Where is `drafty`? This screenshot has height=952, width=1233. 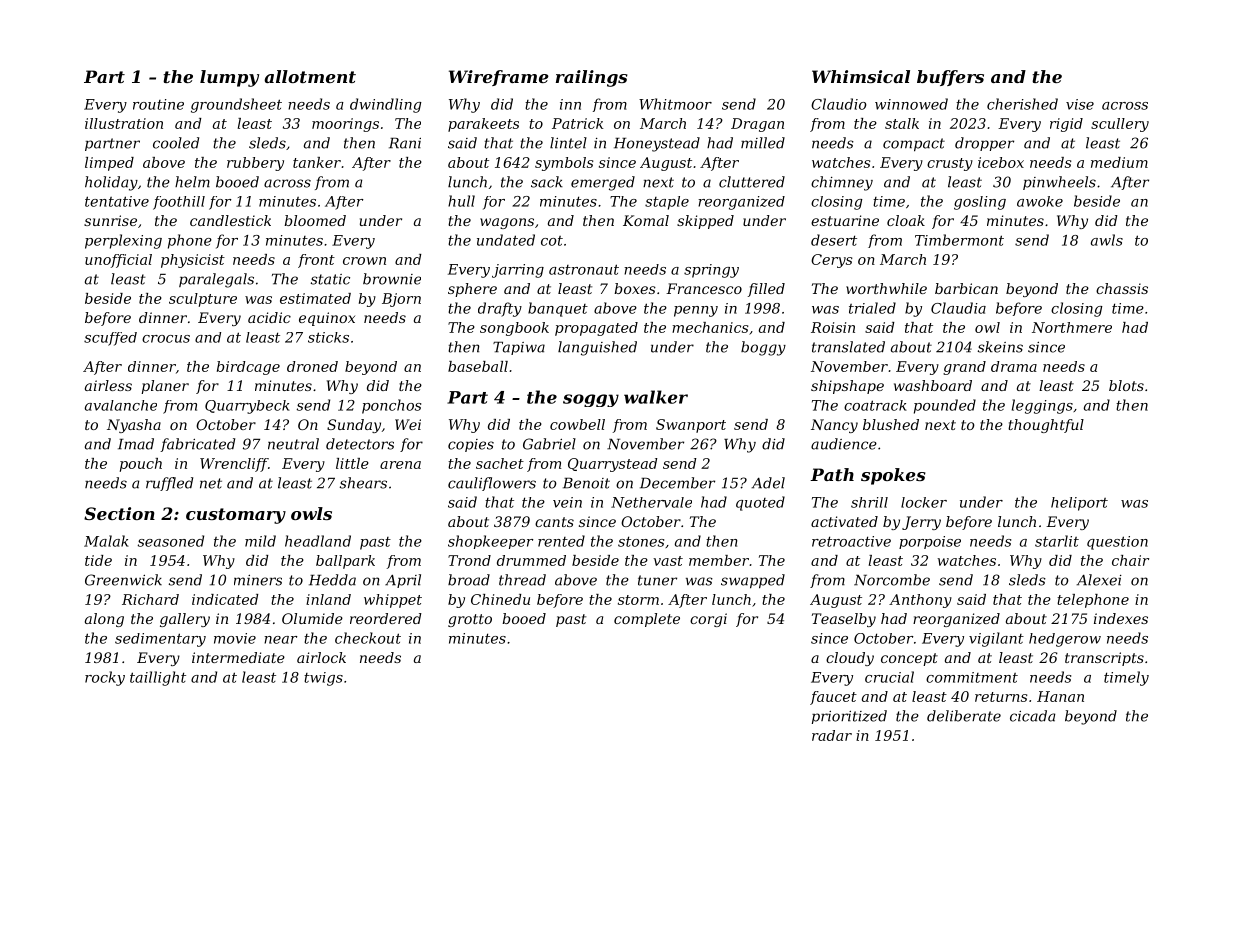 drafty is located at coordinates (500, 309).
